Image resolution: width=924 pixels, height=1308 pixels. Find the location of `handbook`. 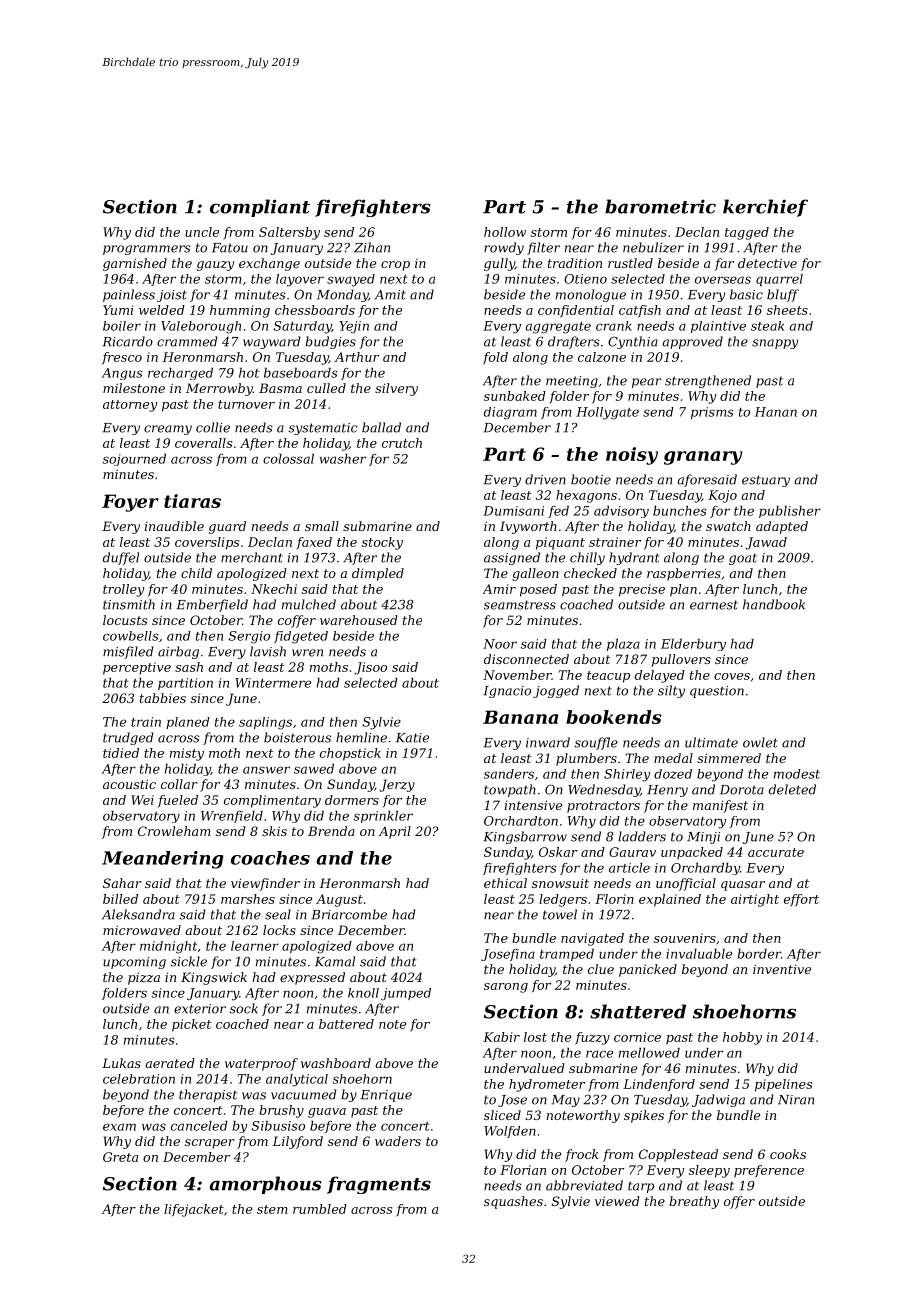

handbook is located at coordinates (774, 604).
